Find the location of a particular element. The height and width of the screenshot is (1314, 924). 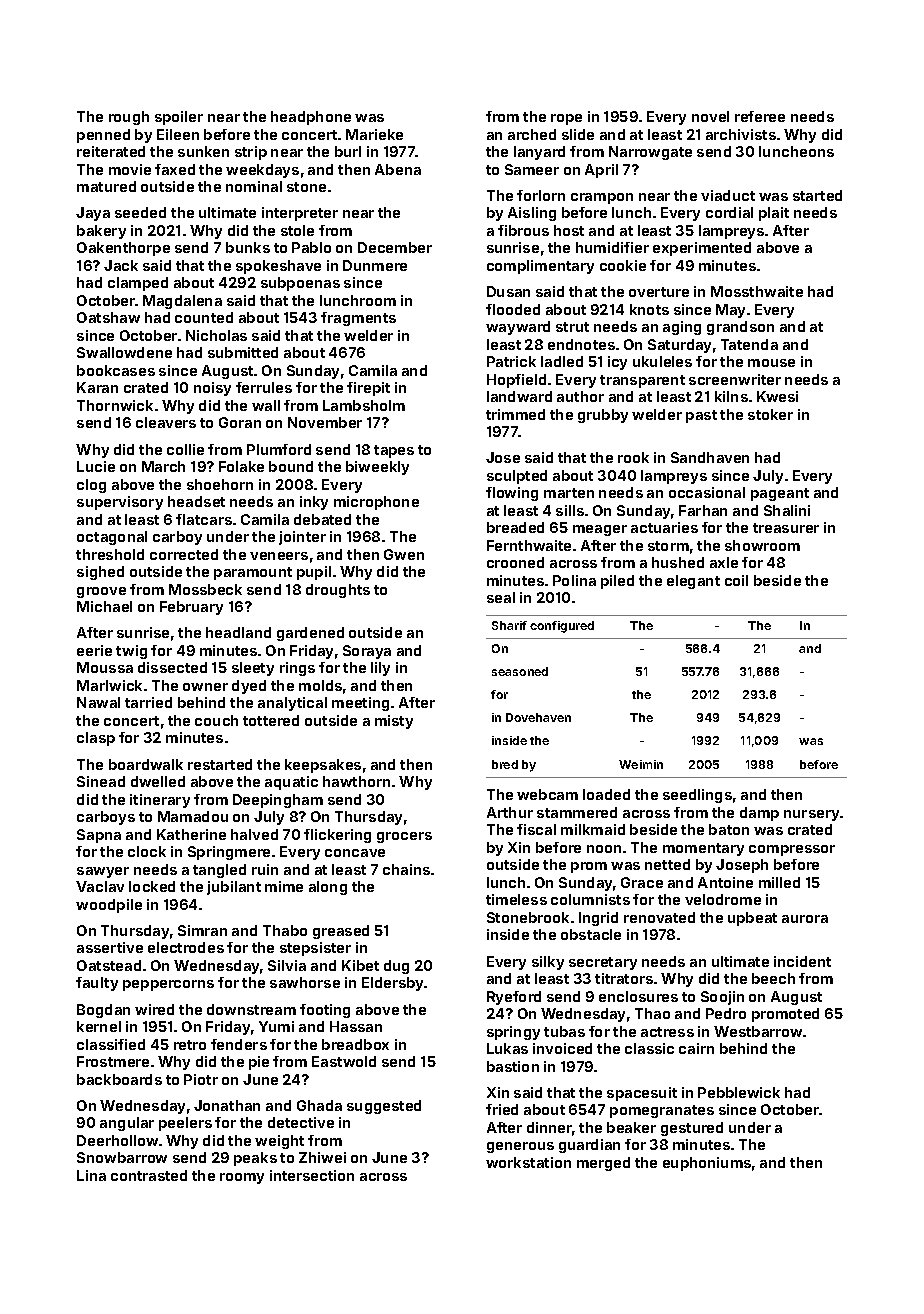

occasional is located at coordinates (707, 492).
